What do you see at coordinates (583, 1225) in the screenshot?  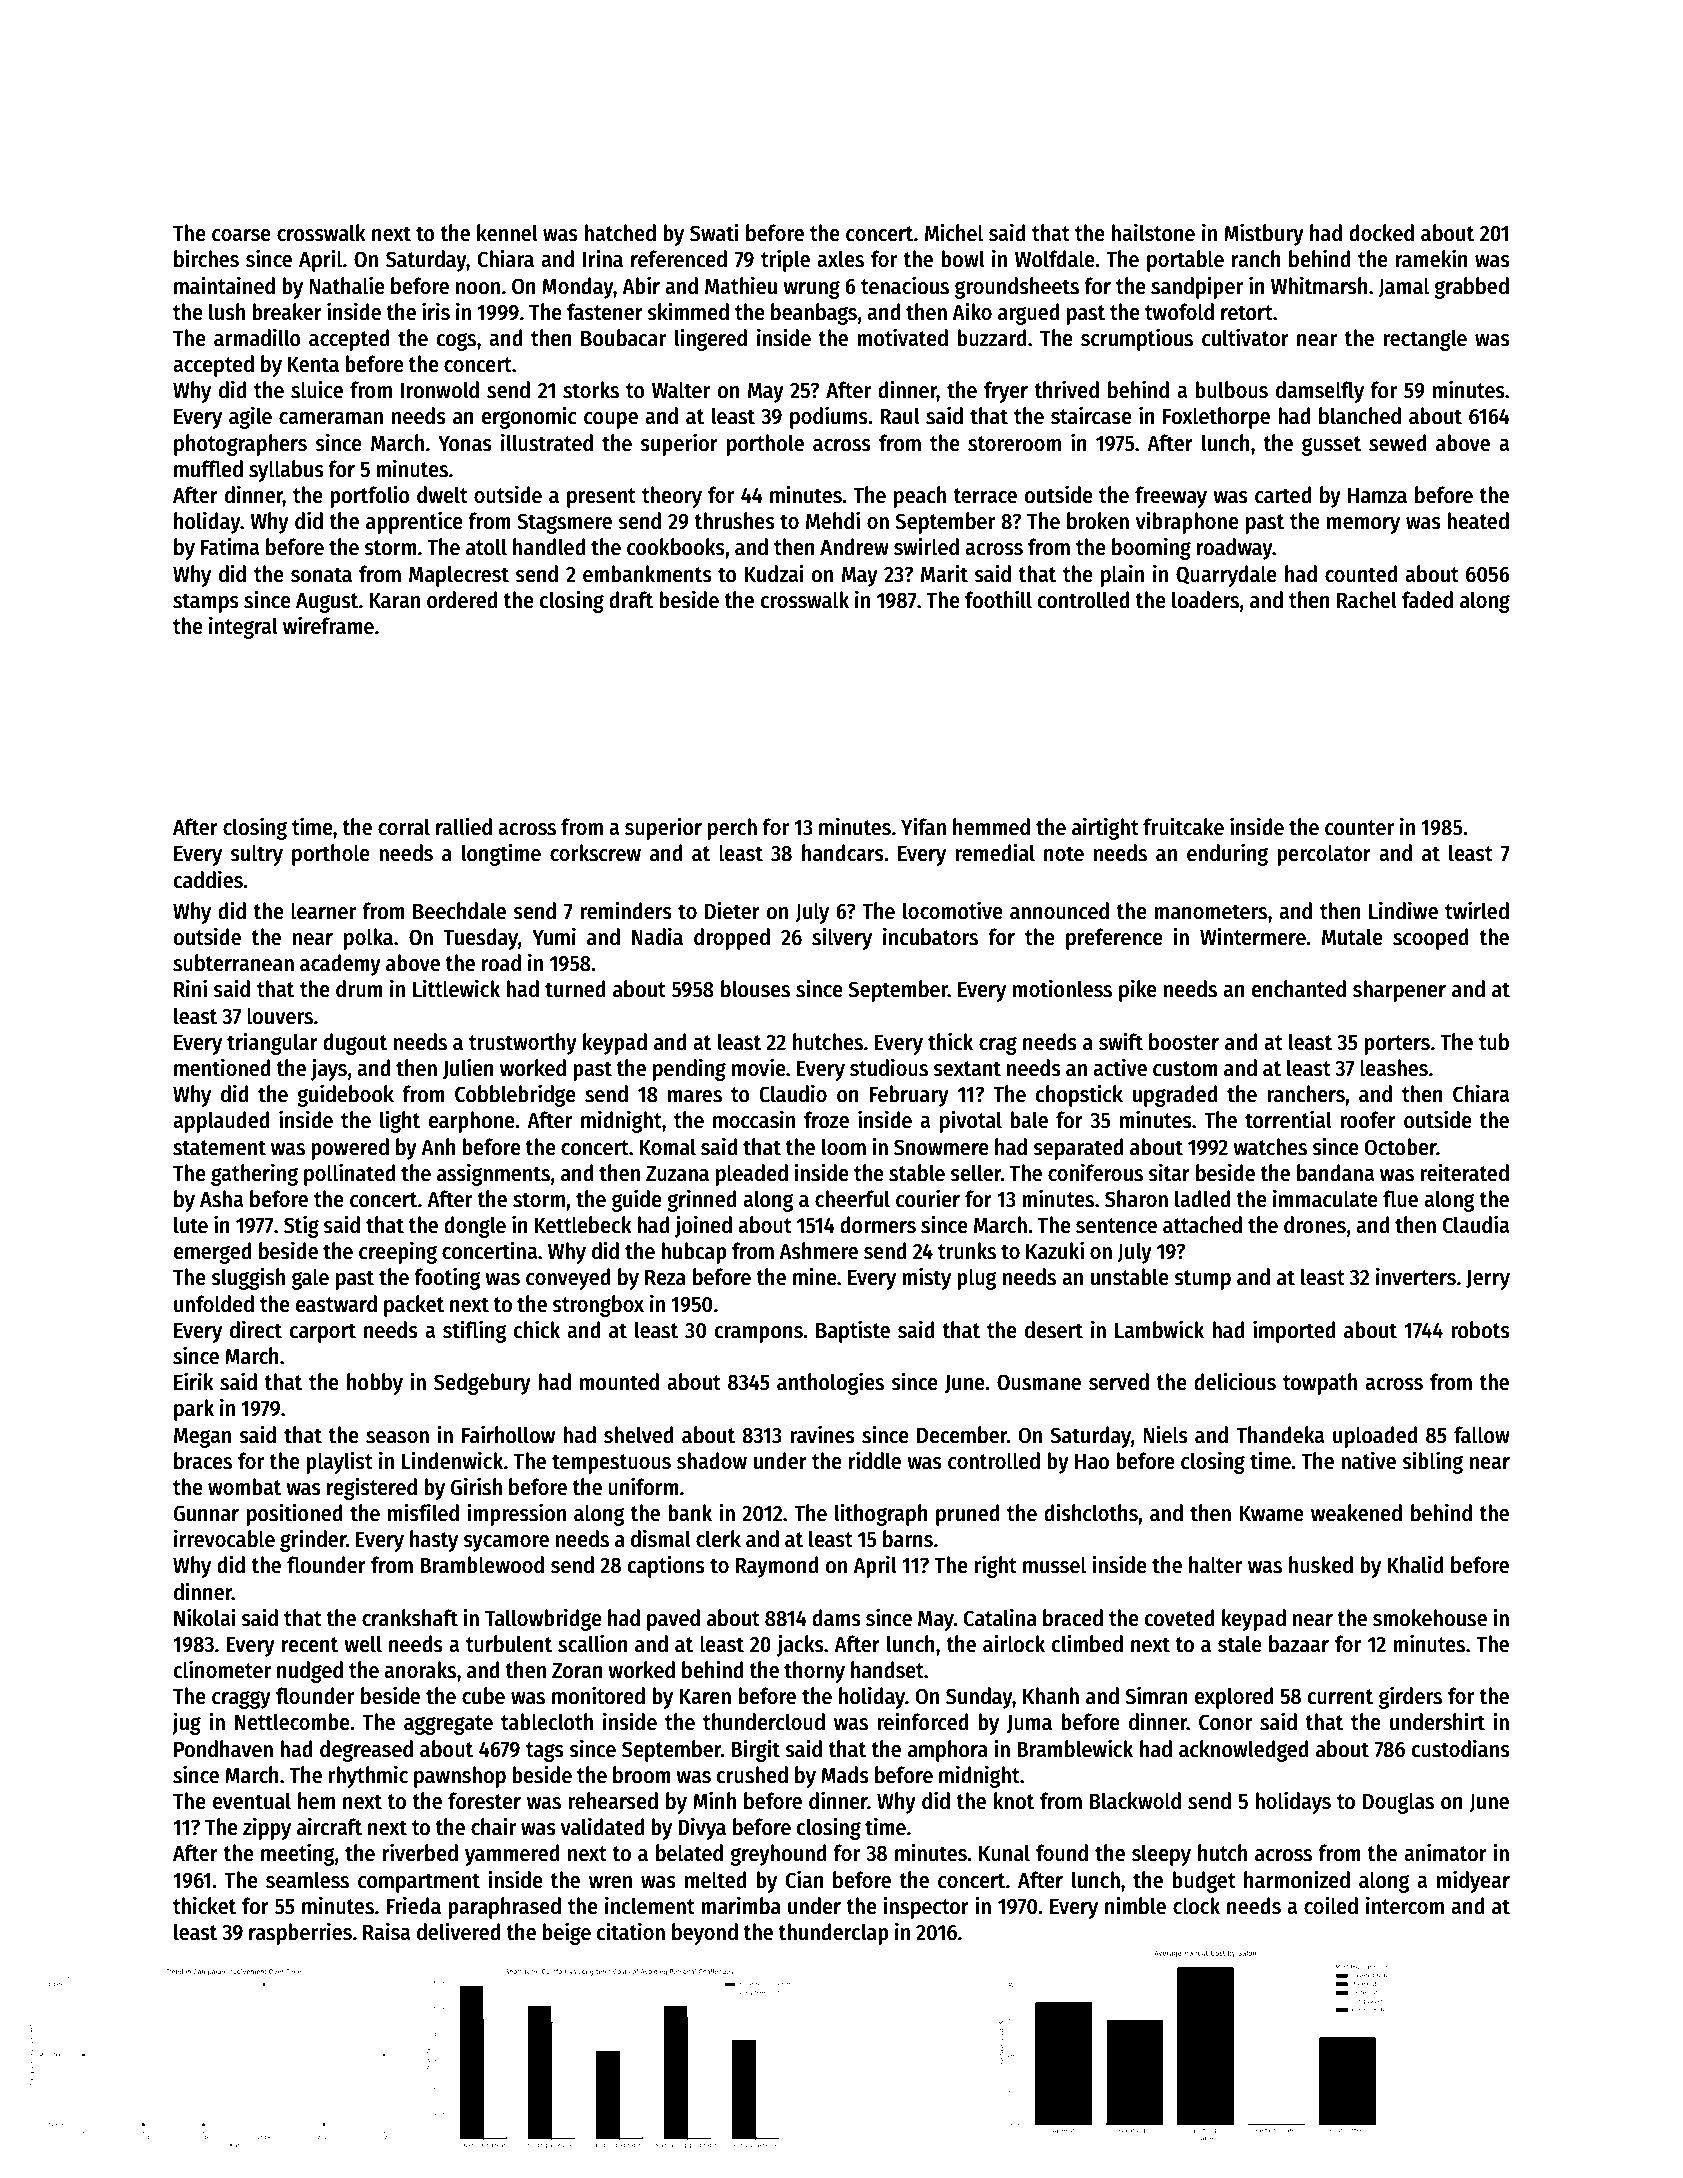 I see `Kettlebeck` at bounding box center [583, 1225].
